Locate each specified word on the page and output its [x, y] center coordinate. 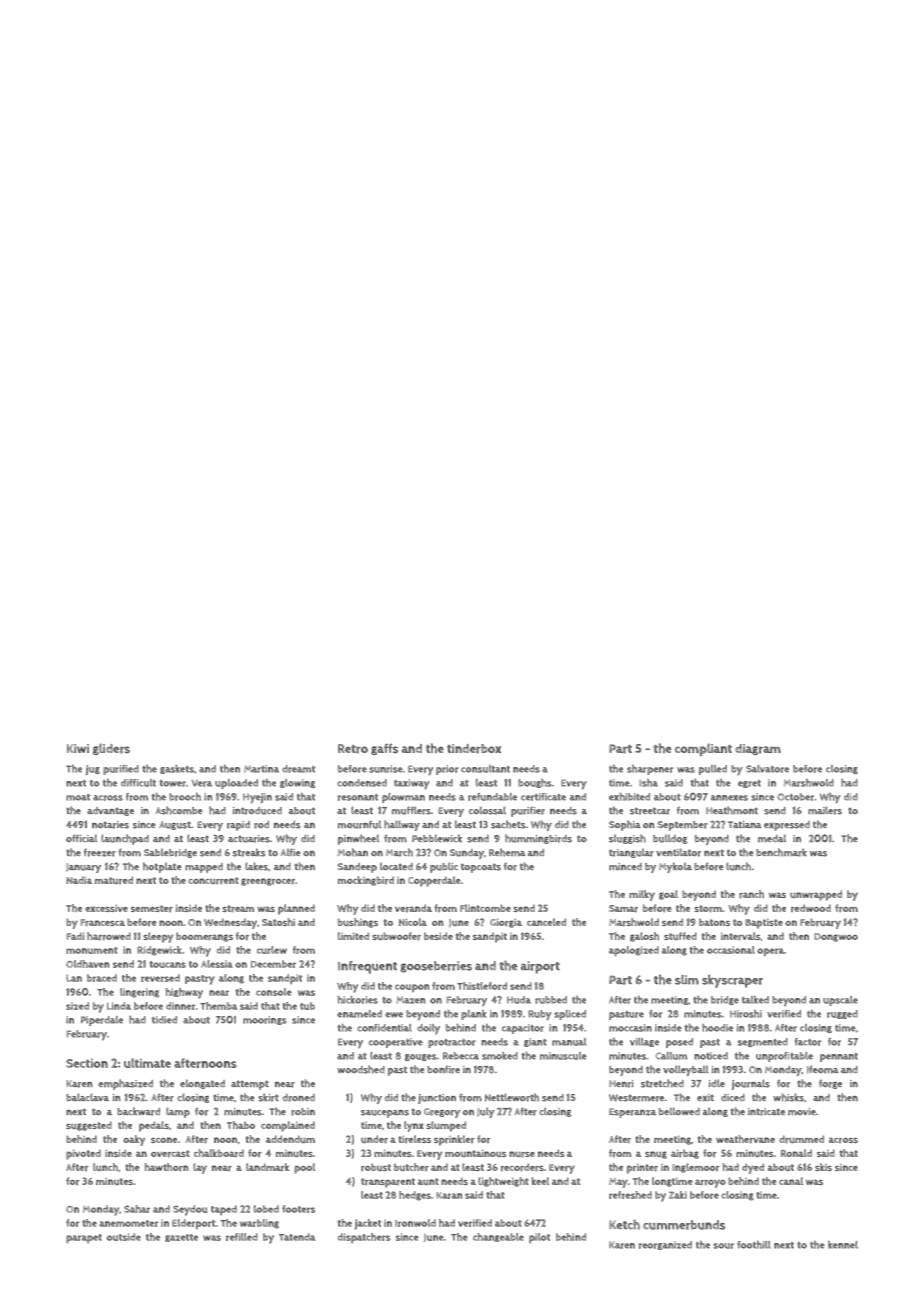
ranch [751, 894]
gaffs [384, 749]
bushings [358, 923]
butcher [411, 1167]
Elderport [193, 1224]
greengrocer [268, 882]
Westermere [636, 1098]
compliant [703, 749]
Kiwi [78, 748]
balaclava [87, 1097]
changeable [498, 1237]
